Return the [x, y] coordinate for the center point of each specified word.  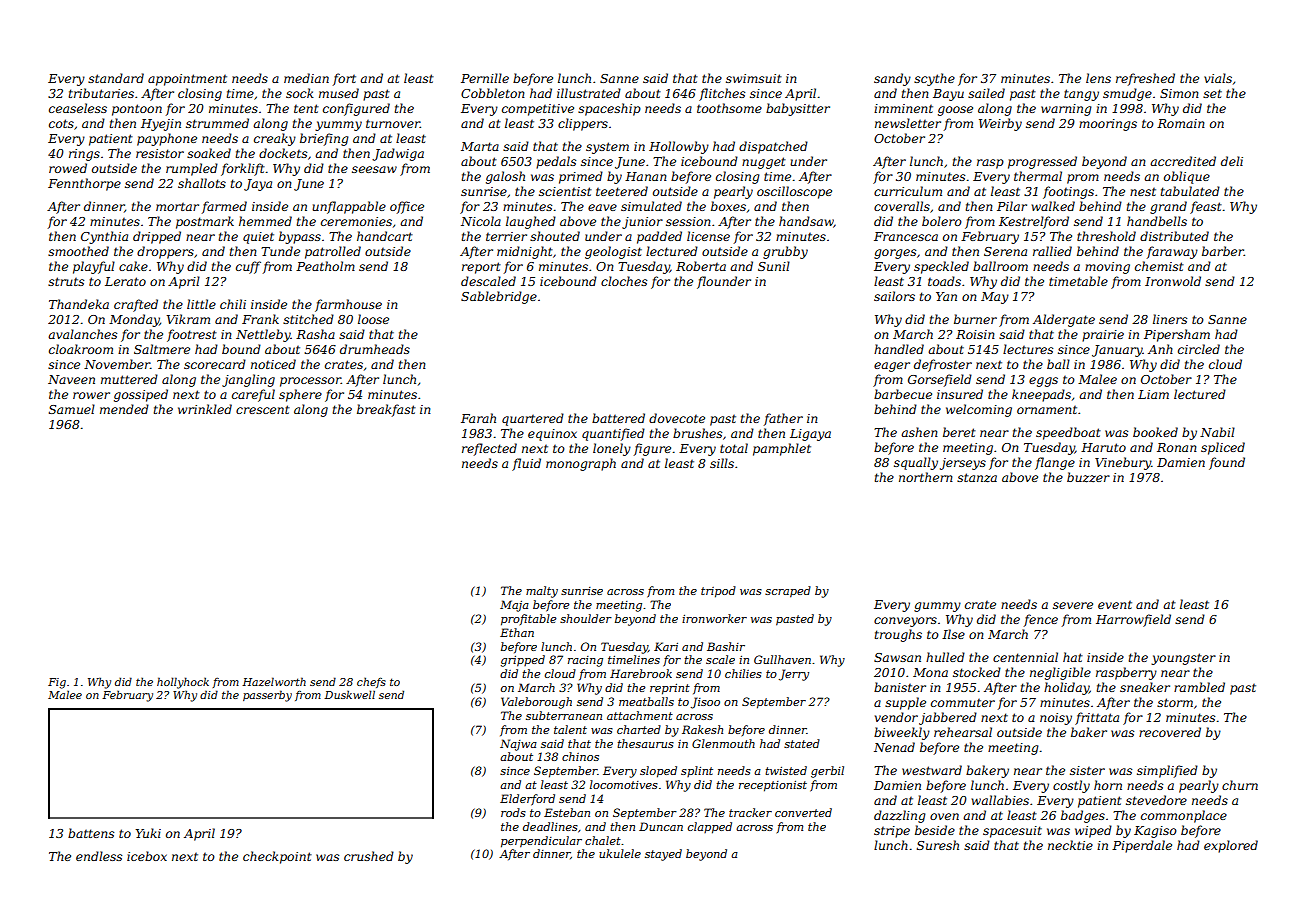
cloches [624, 281]
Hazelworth [274, 681]
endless [99, 856]
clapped [710, 828]
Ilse [953, 634]
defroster [943, 365]
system [607, 148]
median [306, 78]
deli [1232, 161]
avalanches [82, 334]
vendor [896, 717]
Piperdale [1142, 846]
